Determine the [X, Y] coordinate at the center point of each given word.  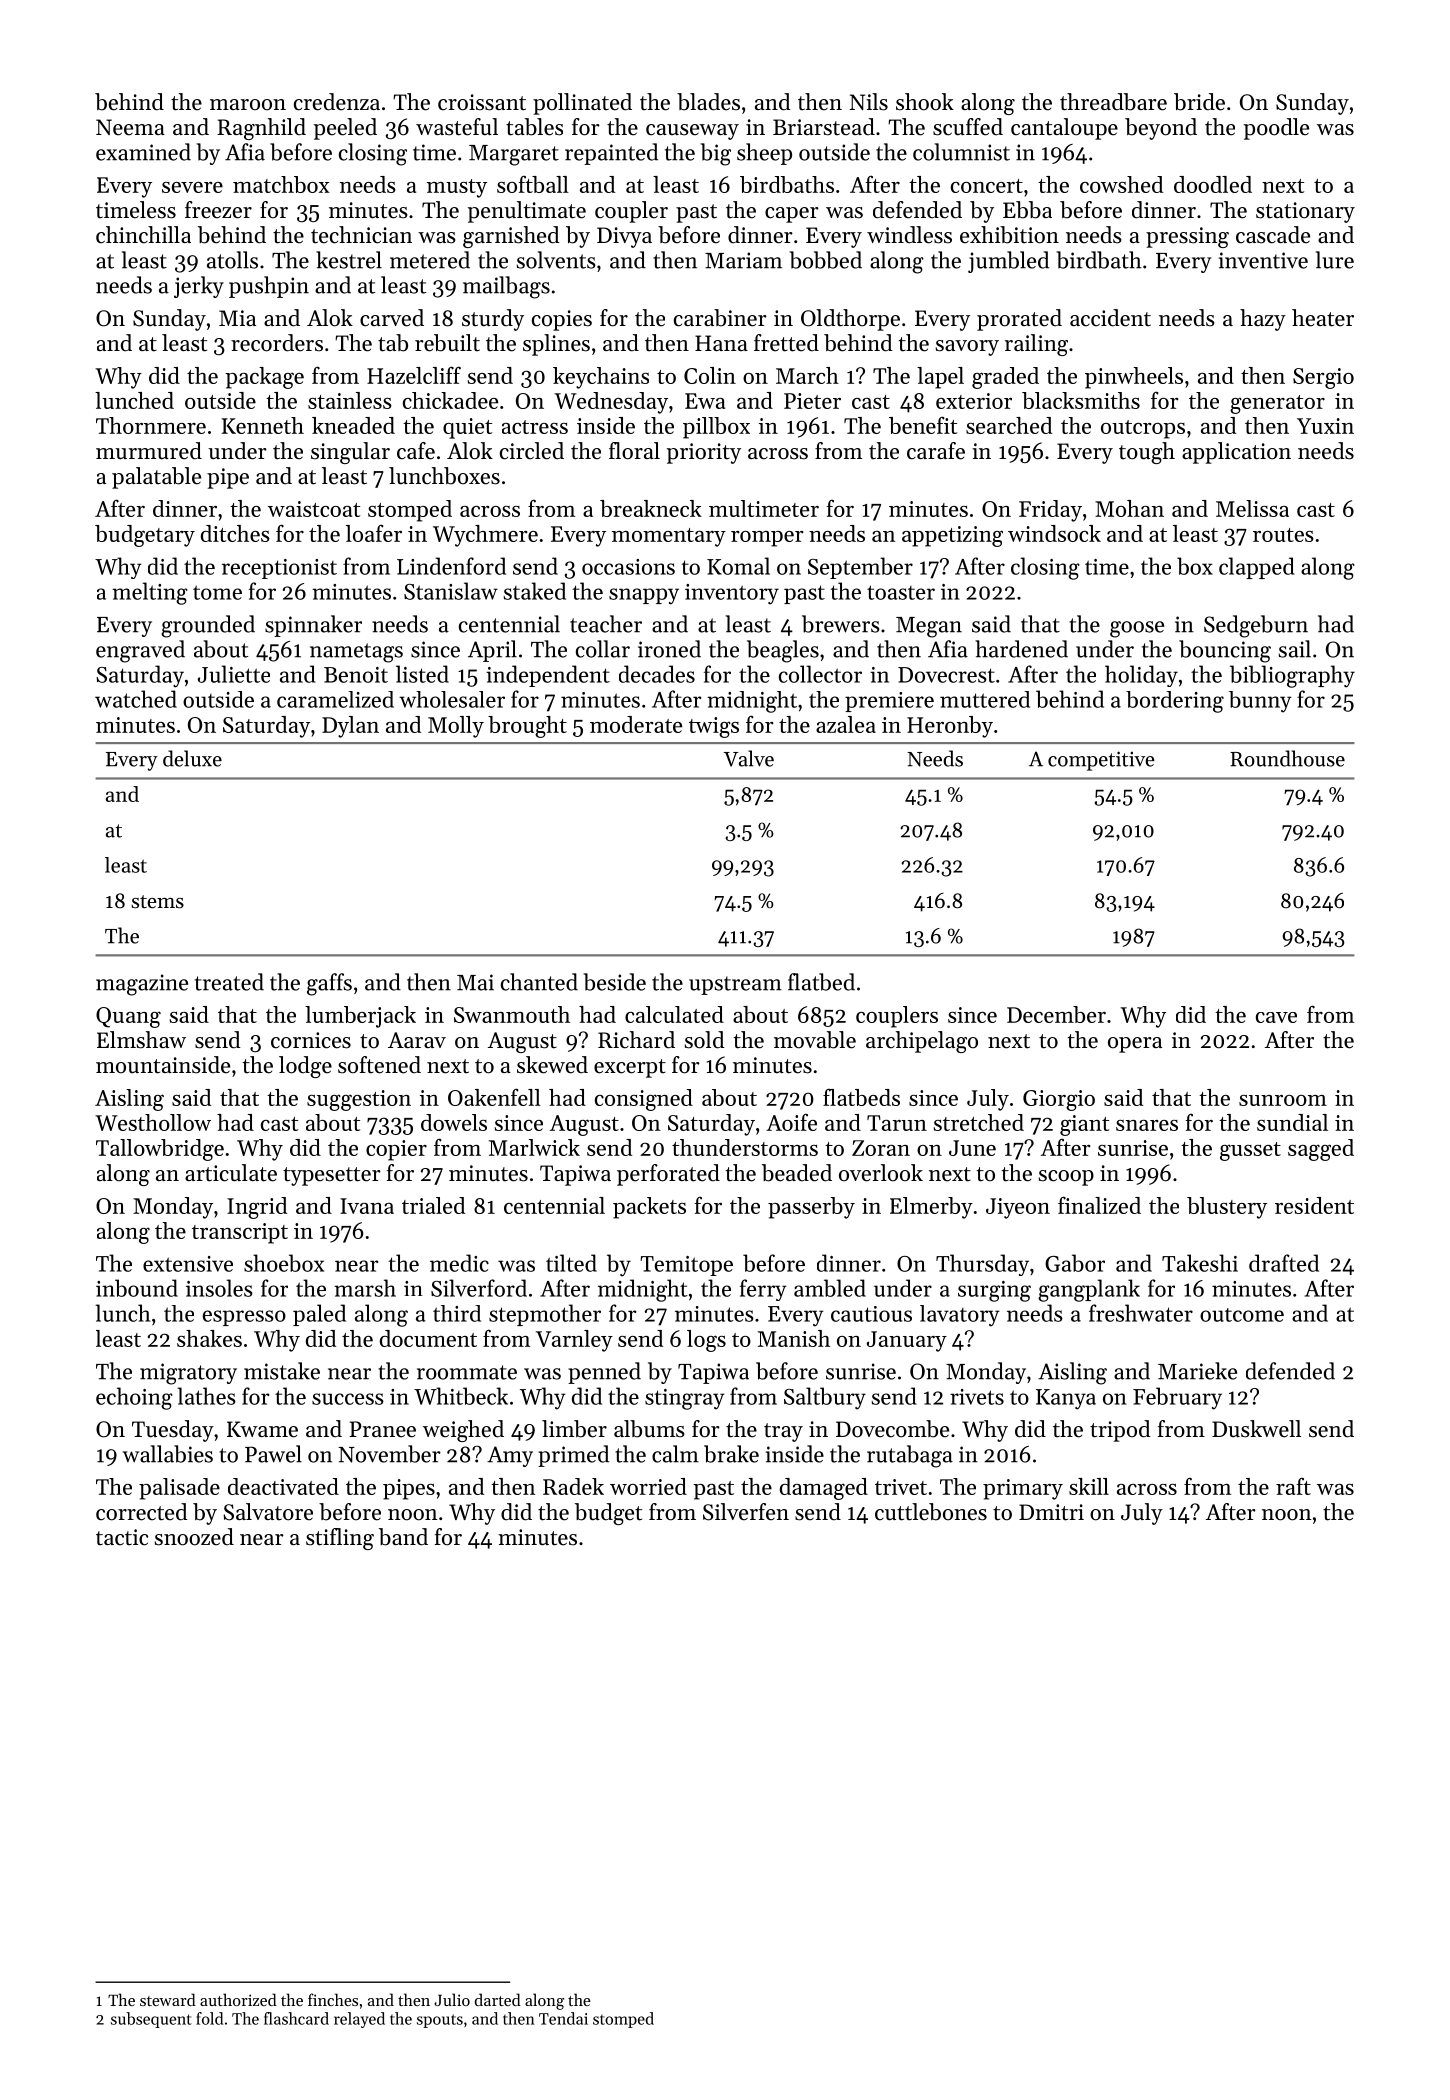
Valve [748, 758]
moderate [636, 724]
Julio [452, 1999]
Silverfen [746, 1512]
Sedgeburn [1256, 626]
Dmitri [1051, 1512]
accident [1110, 318]
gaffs [329, 984]
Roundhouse [1287, 758]
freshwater [1141, 1313]
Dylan [350, 727]
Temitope [686, 1266]
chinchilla [143, 235]
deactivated [283, 1486]
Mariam [743, 260]
